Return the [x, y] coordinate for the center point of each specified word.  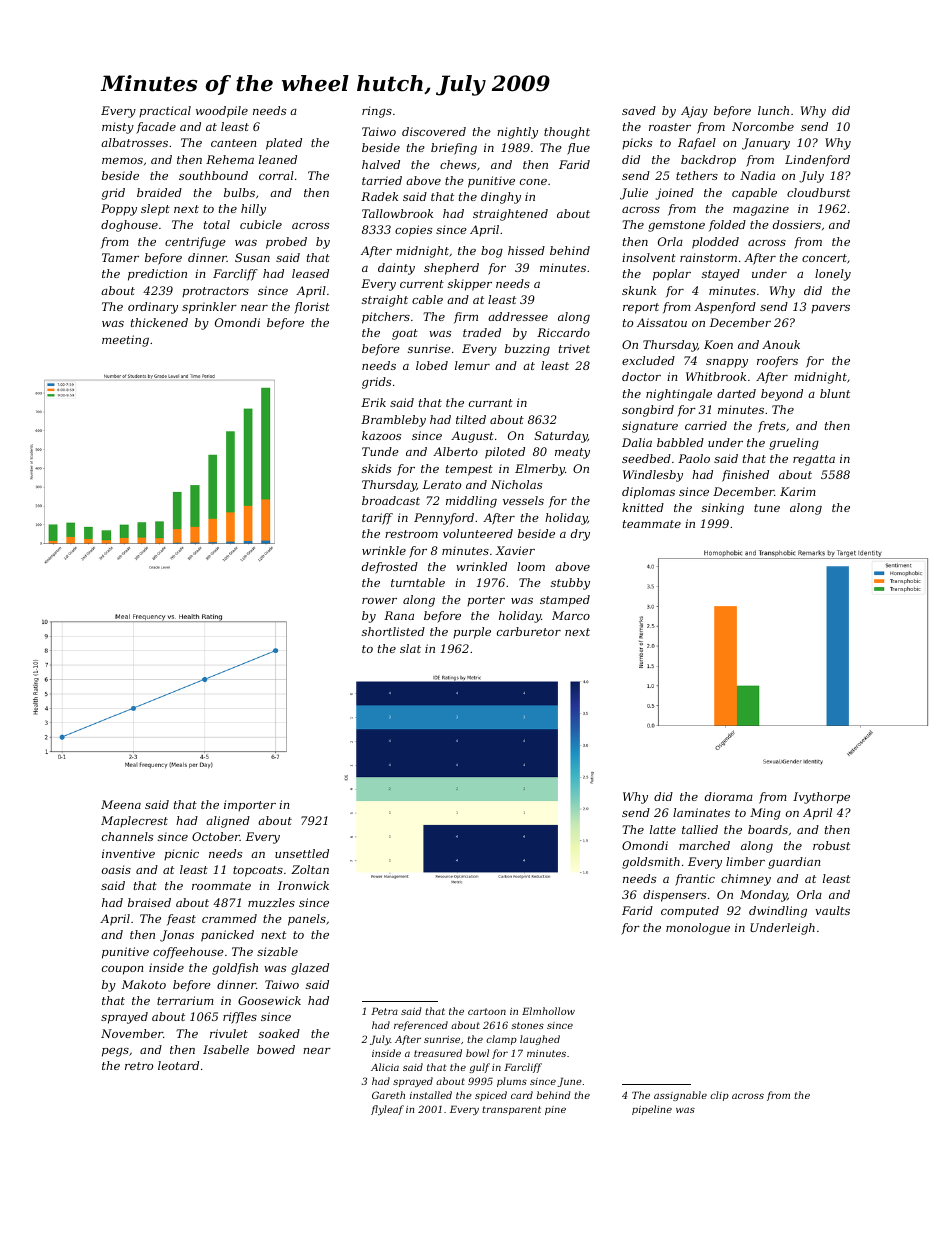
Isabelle [226, 1049]
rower [379, 601]
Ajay [694, 112]
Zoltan [310, 869]
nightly [517, 133]
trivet [574, 348]
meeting [125, 341]
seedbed [646, 458]
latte [663, 829]
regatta [814, 460]
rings [377, 112]
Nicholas [516, 484]
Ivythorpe [821, 798]
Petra [384, 1011]
